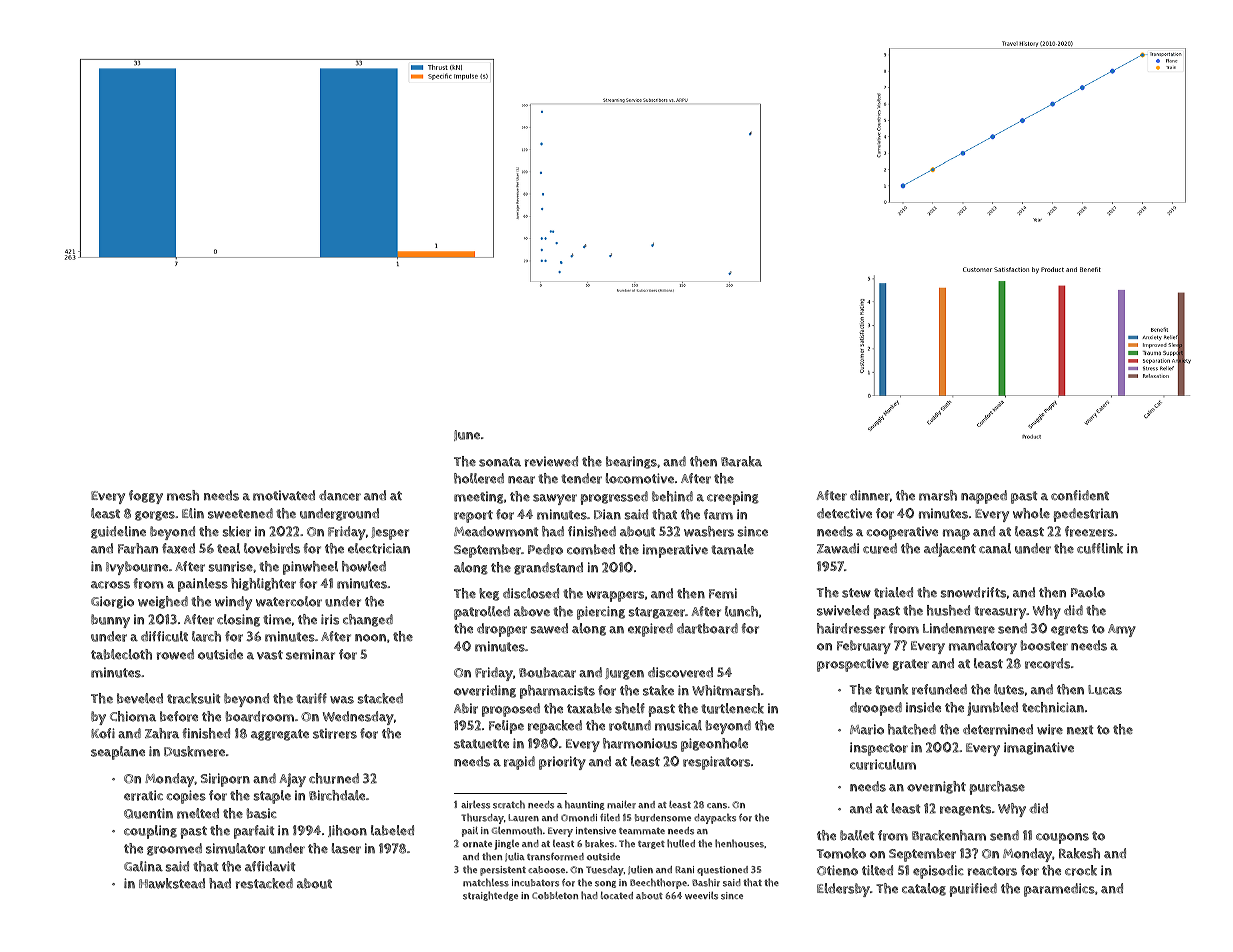 This page has width=1233, height=952. What do you see at coordinates (183, 495) in the page?
I see `mesh` at bounding box center [183, 495].
